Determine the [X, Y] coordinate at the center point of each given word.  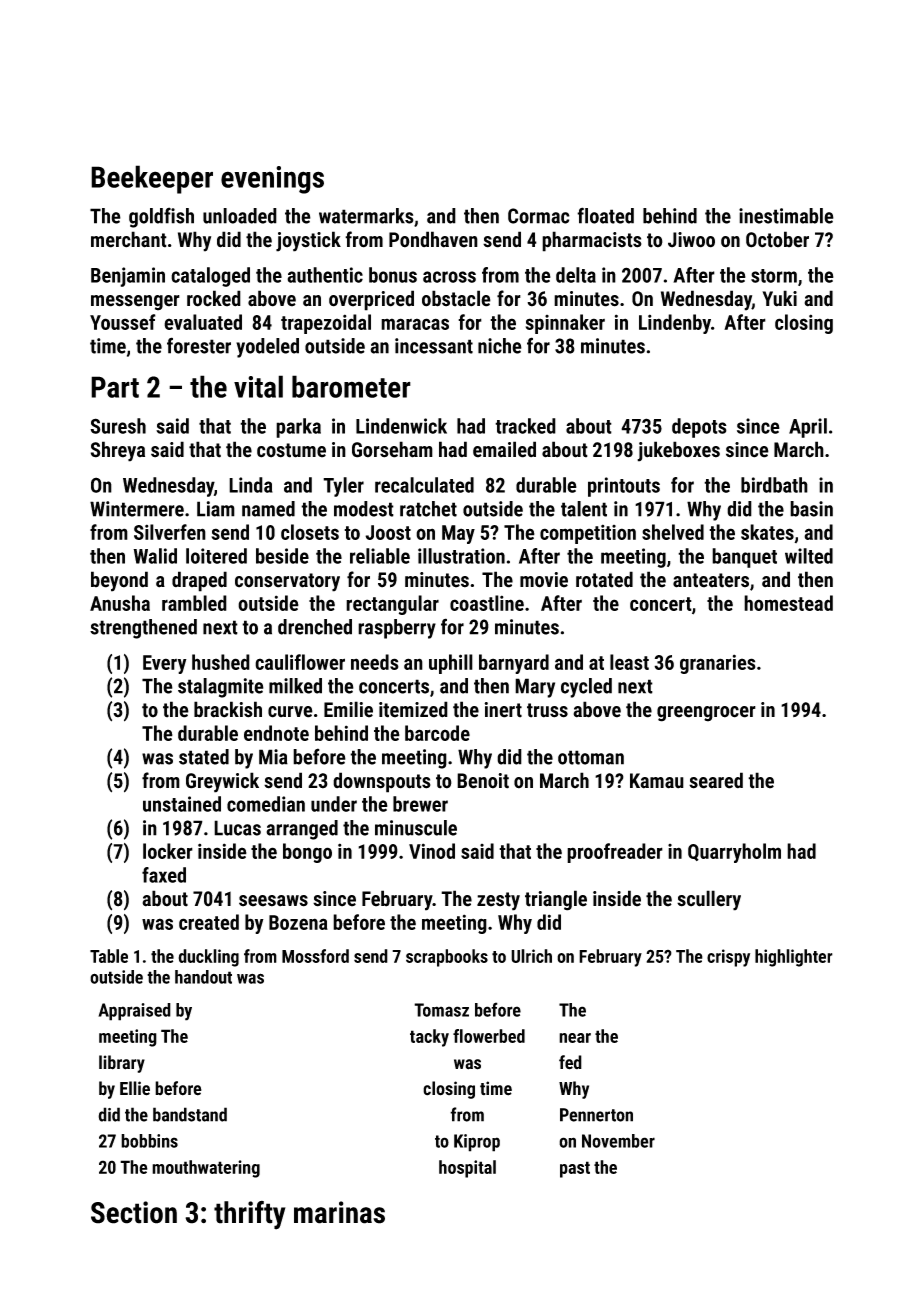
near [575, 1038]
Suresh [118, 426]
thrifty [250, 1215]
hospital [467, 1169]
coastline [487, 603]
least [629, 662]
